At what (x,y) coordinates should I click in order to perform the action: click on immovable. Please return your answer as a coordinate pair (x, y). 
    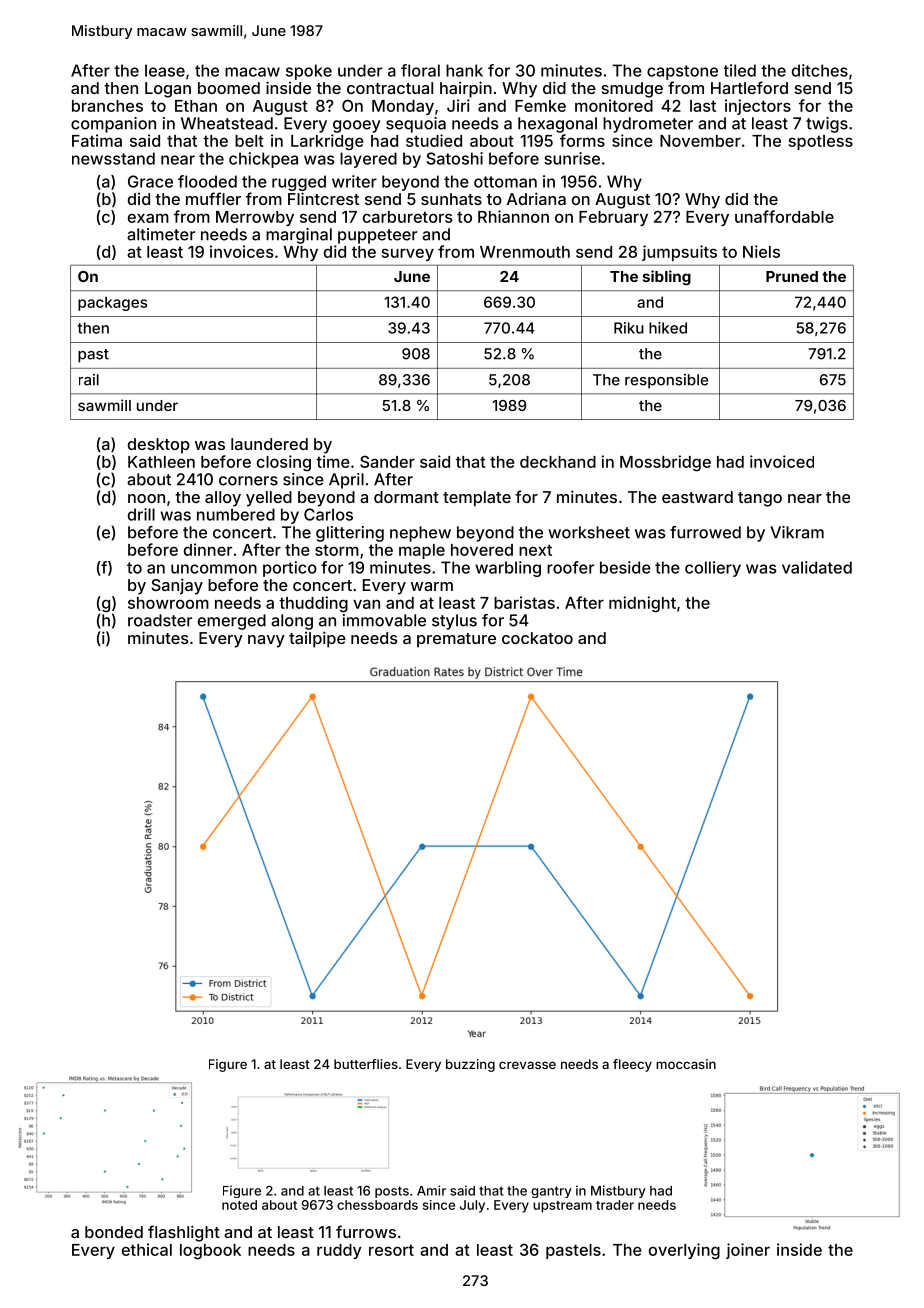
    Looking at the image, I should click on (384, 620).
